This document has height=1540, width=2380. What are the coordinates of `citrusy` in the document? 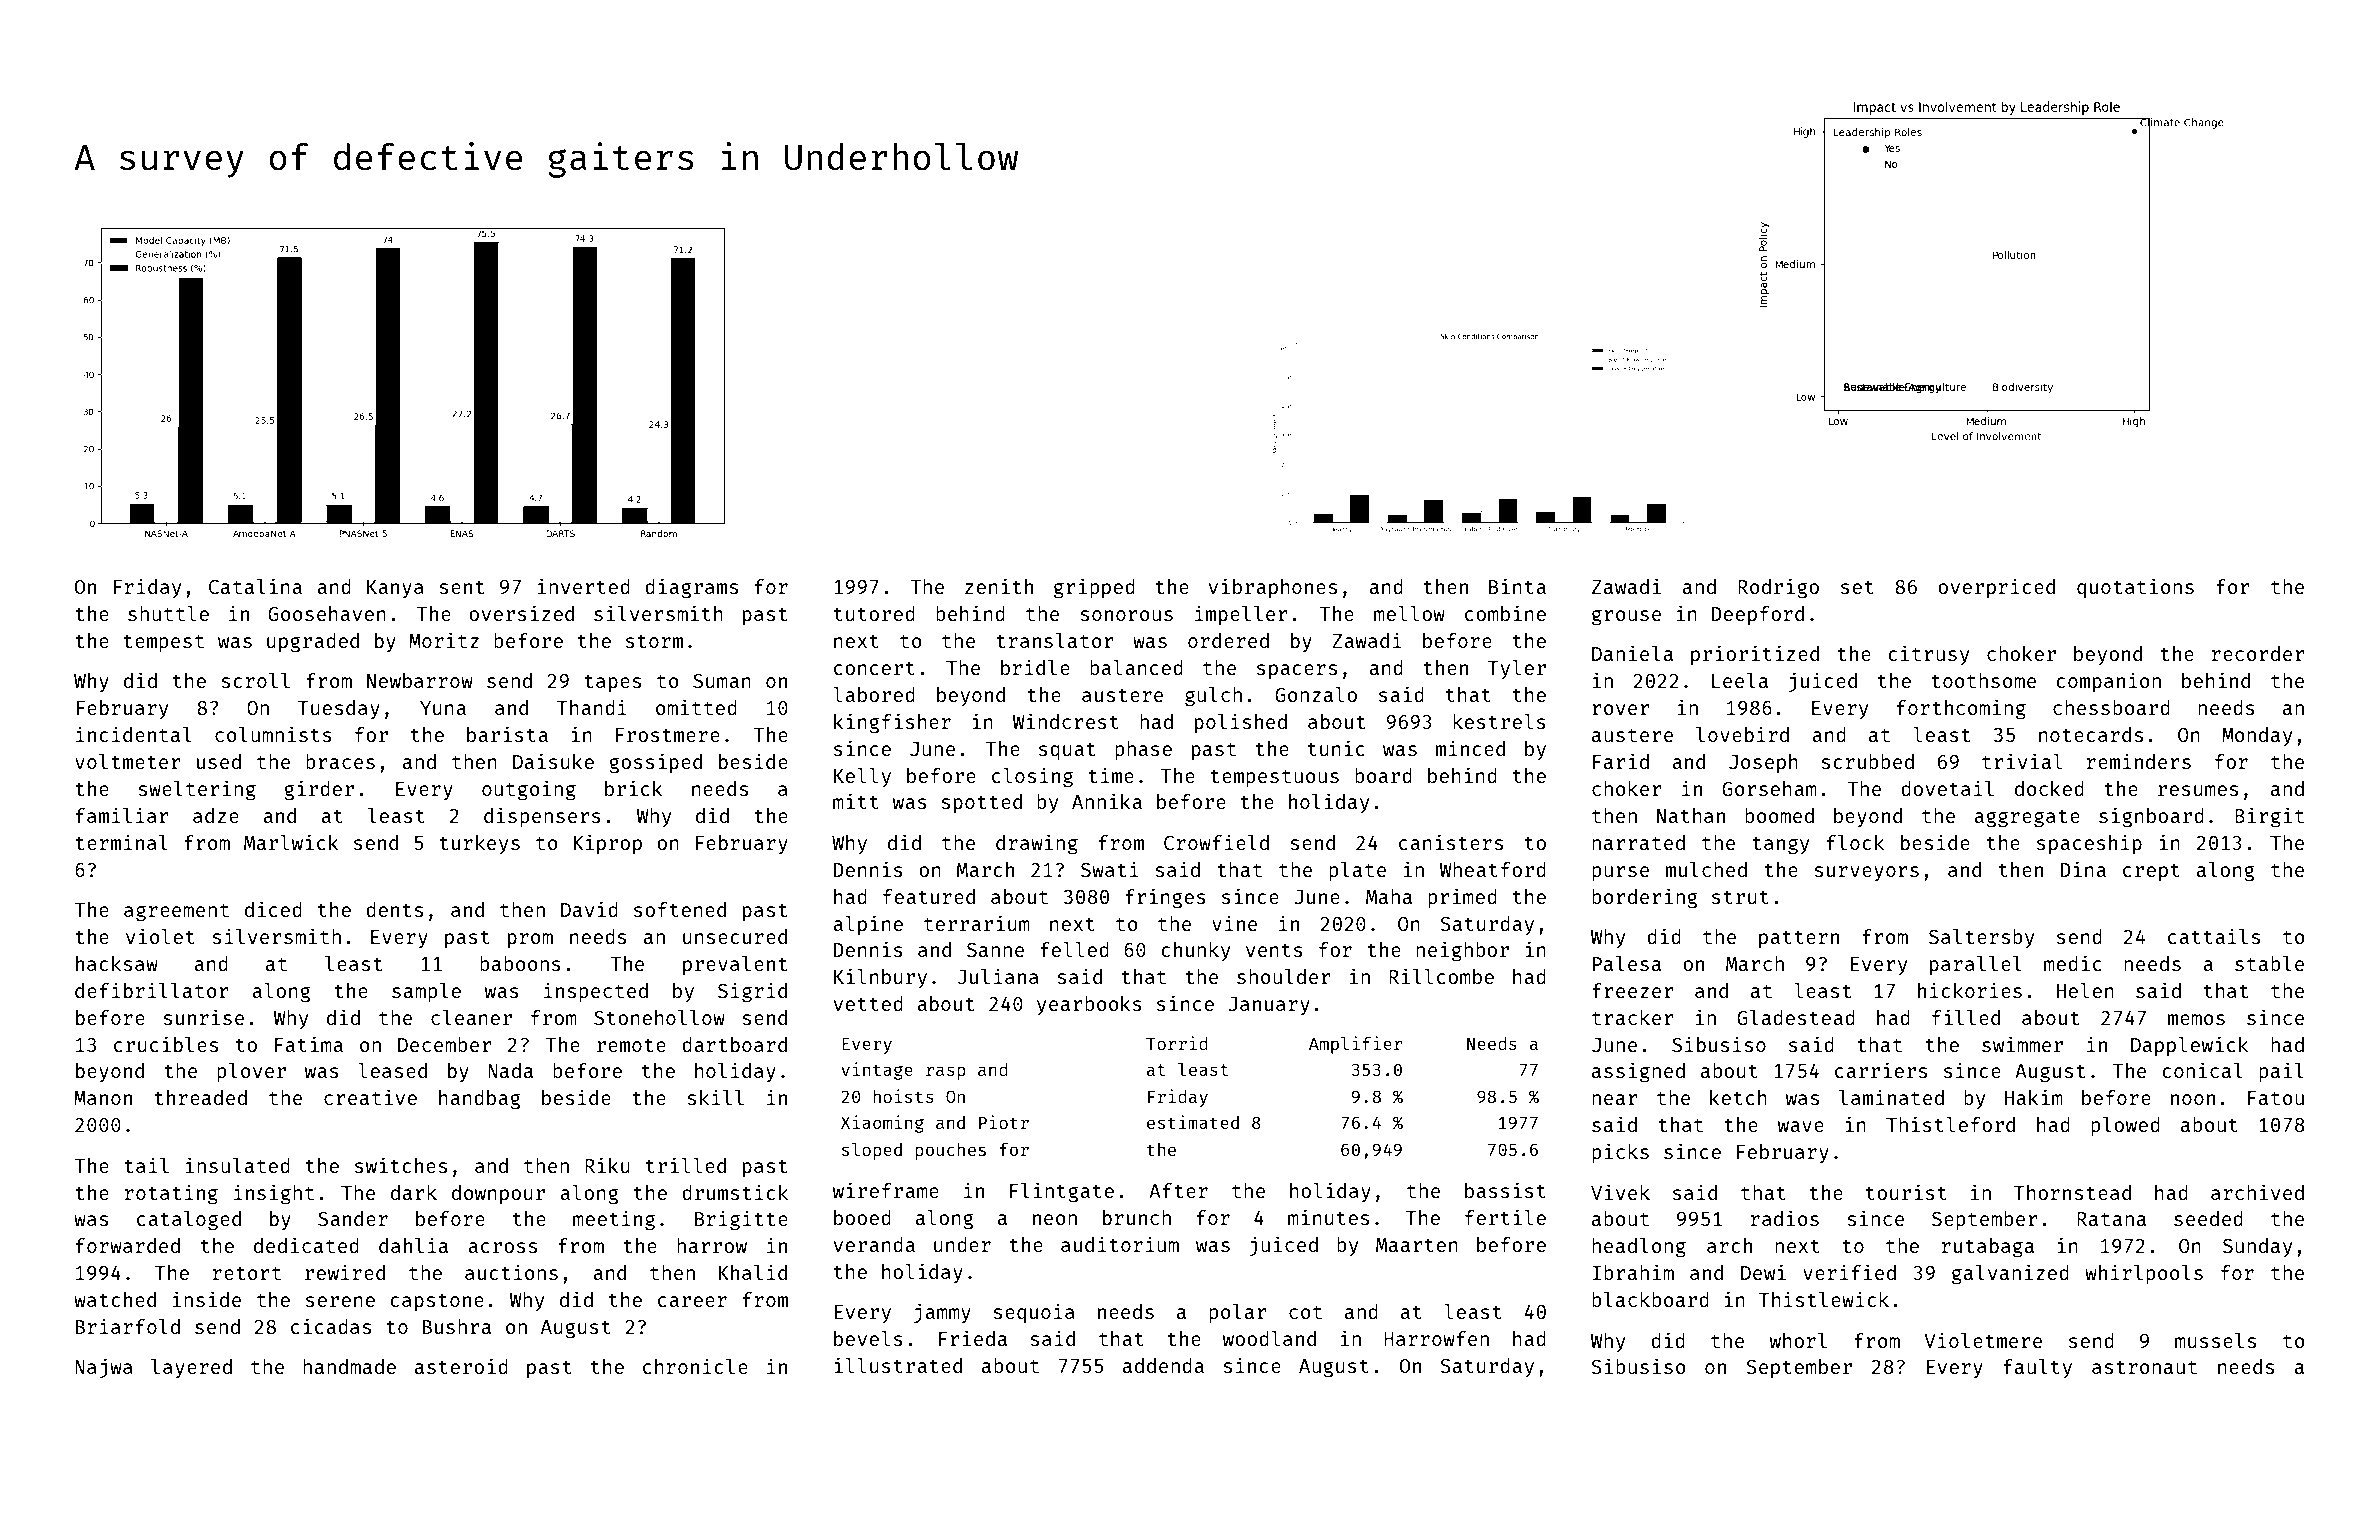 It's located at (1928, 655).
